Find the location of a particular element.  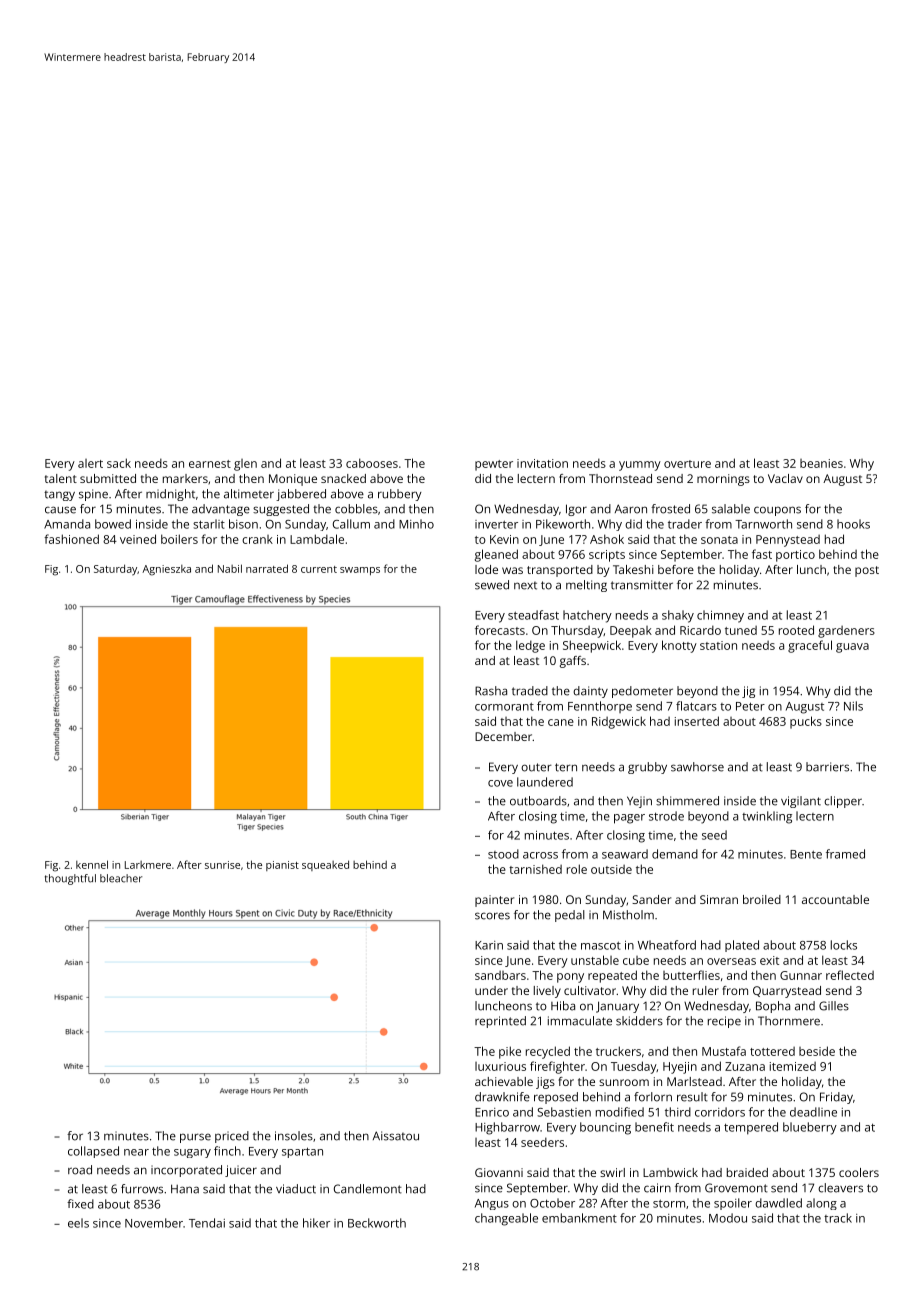

Agnieszka is located at coordinates (166, 570).
